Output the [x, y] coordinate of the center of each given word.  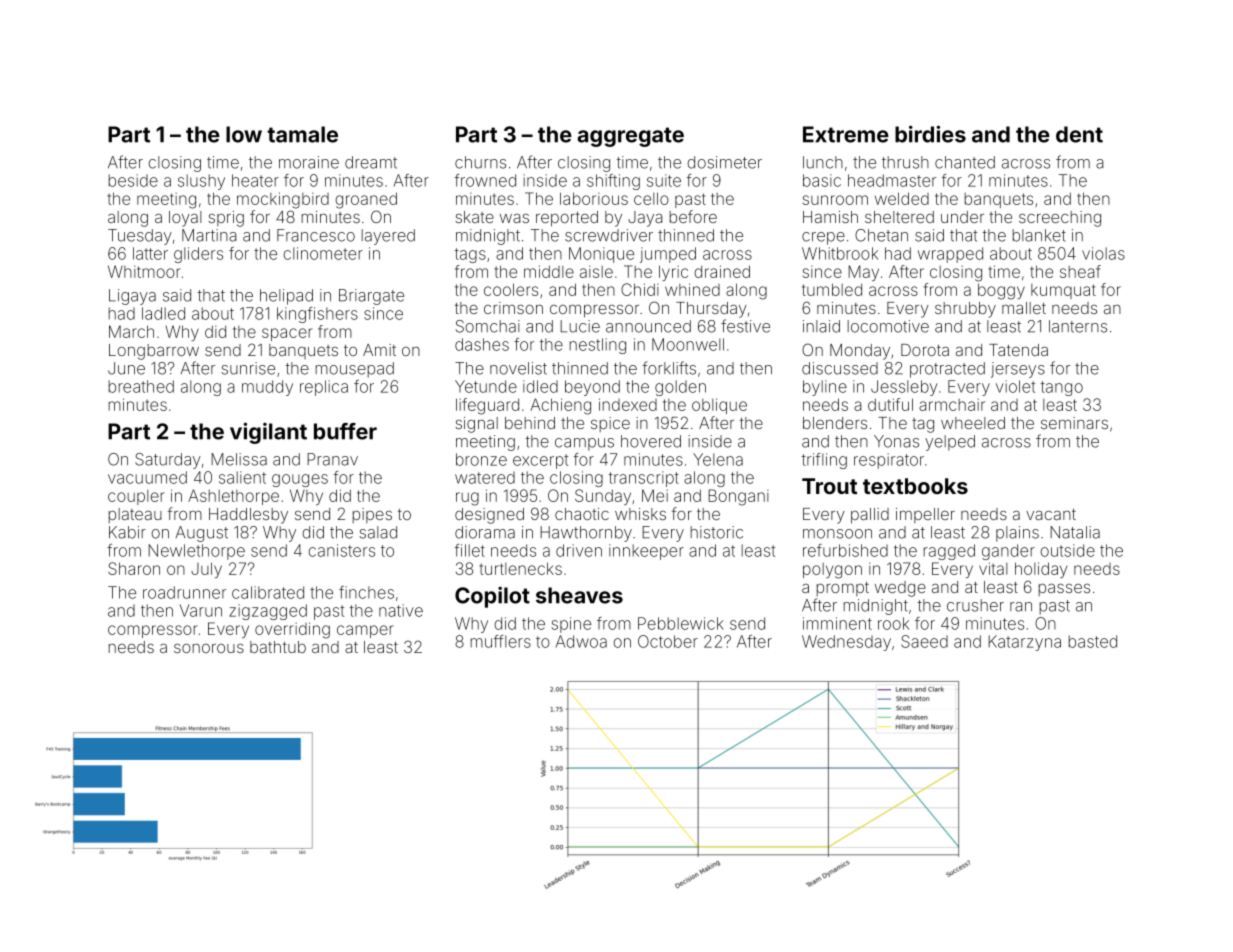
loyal [185, 219]
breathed [141, 386]
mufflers [501, 641]
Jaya [645, 219]
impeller [925, 515]
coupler [136, 497]
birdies [930, 134]
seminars [1074, 423]
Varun [201, 610]
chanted [965, 162]
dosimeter [724, 162]
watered [485, 477]
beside [133, 180]
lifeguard [487, 406]
